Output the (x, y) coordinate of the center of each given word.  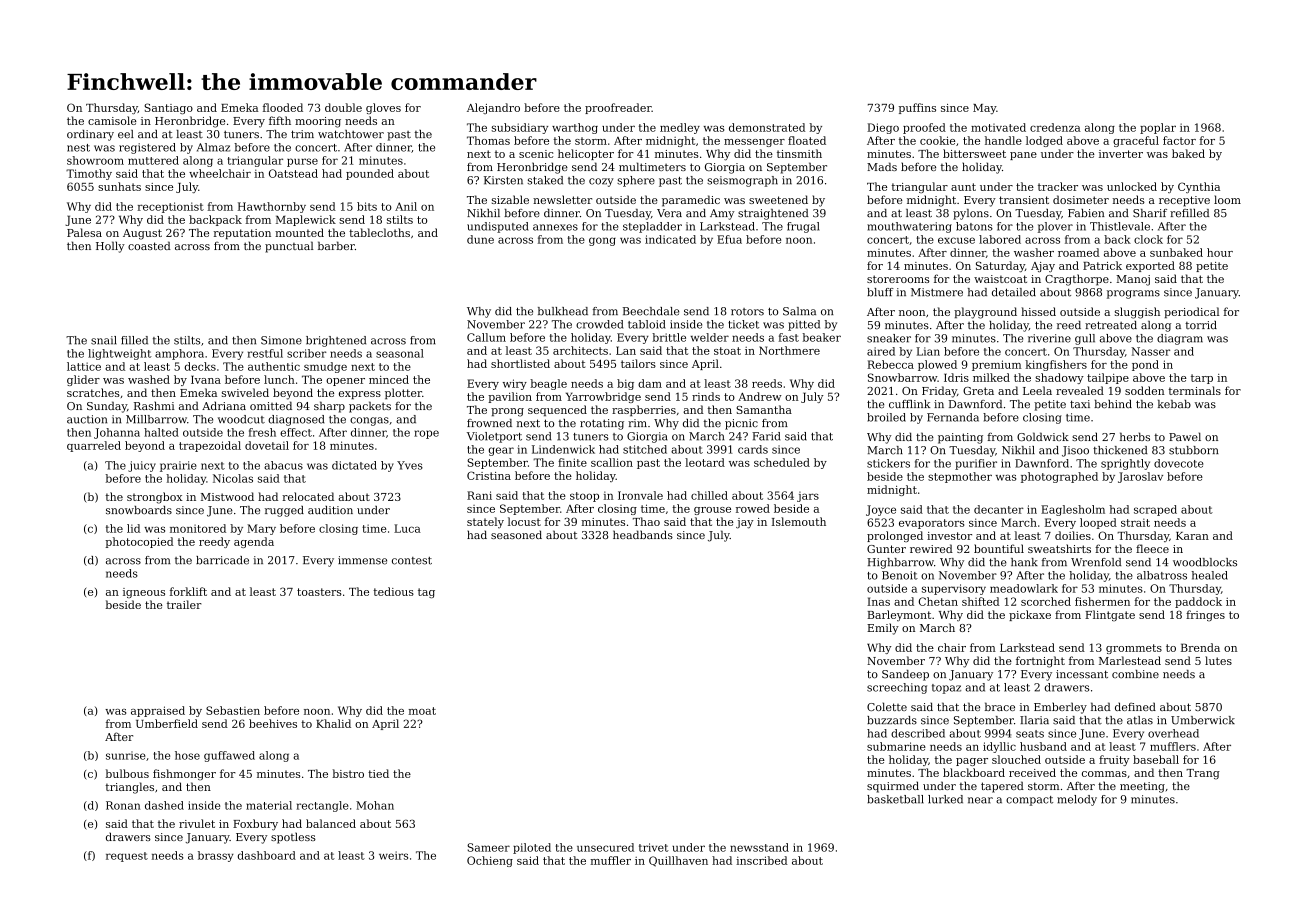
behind (1113, 404)
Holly (110, 247)
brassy (216, 856)
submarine (896, 746)
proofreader (618, 108)
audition (330, 510)
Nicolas (233, 478)
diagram (1180, 339)
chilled (709, 495)
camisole (112, 120)
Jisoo (1075, 451)
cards (753, 449)
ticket (743, 324)
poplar (1158, 128)
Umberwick (1203, 720)
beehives (273, 723)
